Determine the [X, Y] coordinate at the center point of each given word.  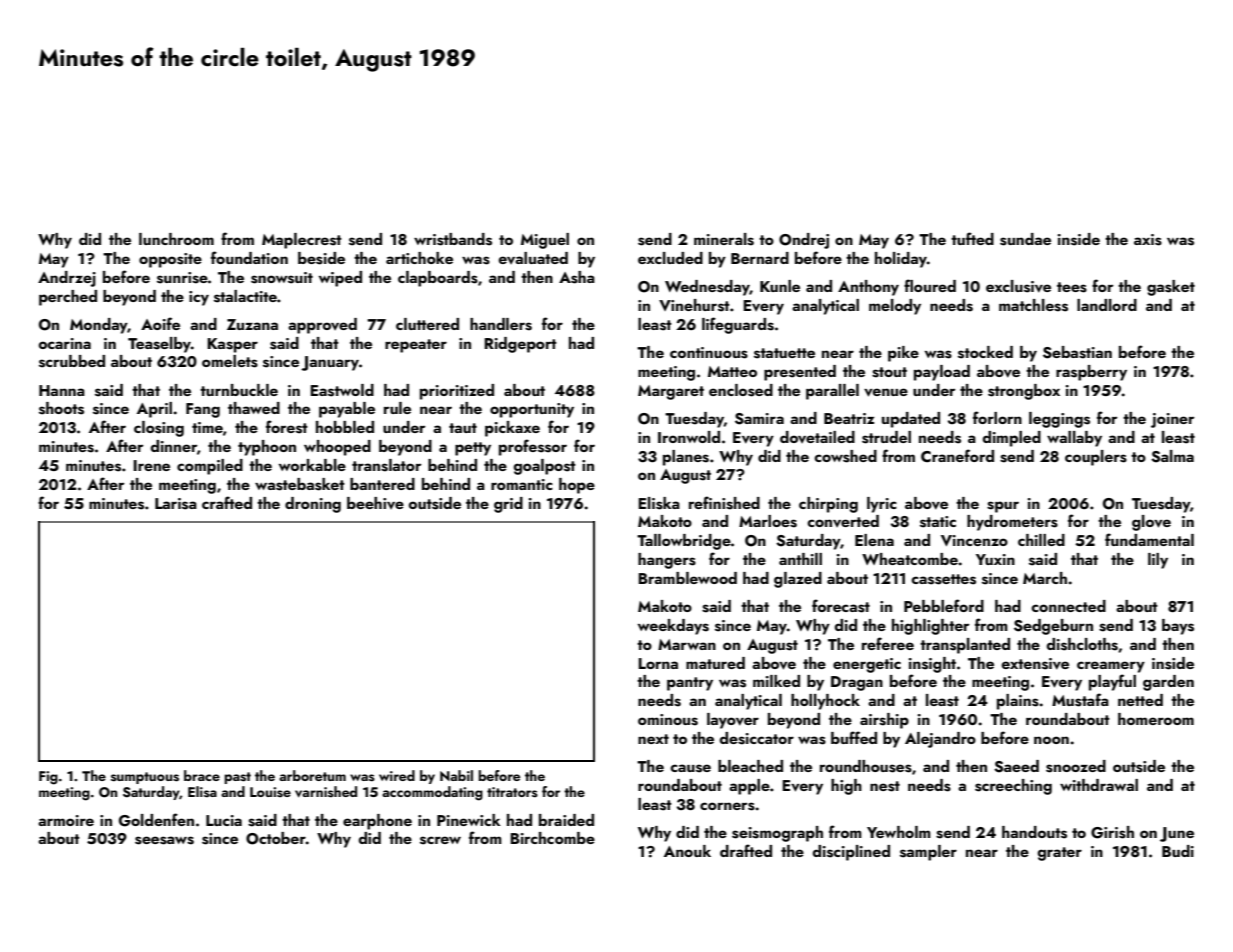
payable [347, 410]
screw [440, 840]
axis [1148, 240]
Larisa [176, 504]
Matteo [732, 371]
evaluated [533, 258]
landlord [1107, 305]
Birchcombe [552, 838]
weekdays [673, 627]
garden [1168, 683]
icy [199, 298]
